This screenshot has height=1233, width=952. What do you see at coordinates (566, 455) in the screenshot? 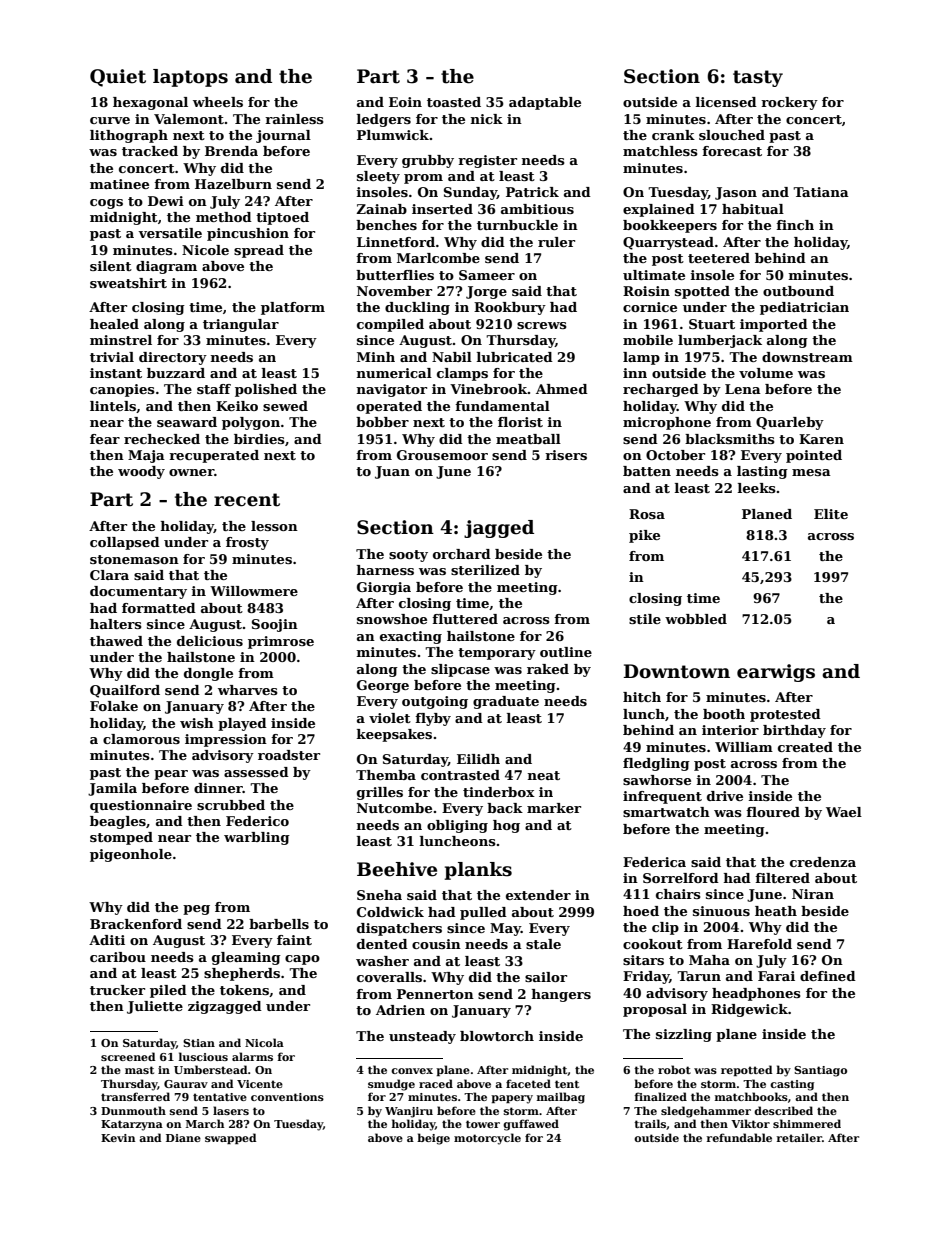
I see `risers` at bounding box center [566, 455].
